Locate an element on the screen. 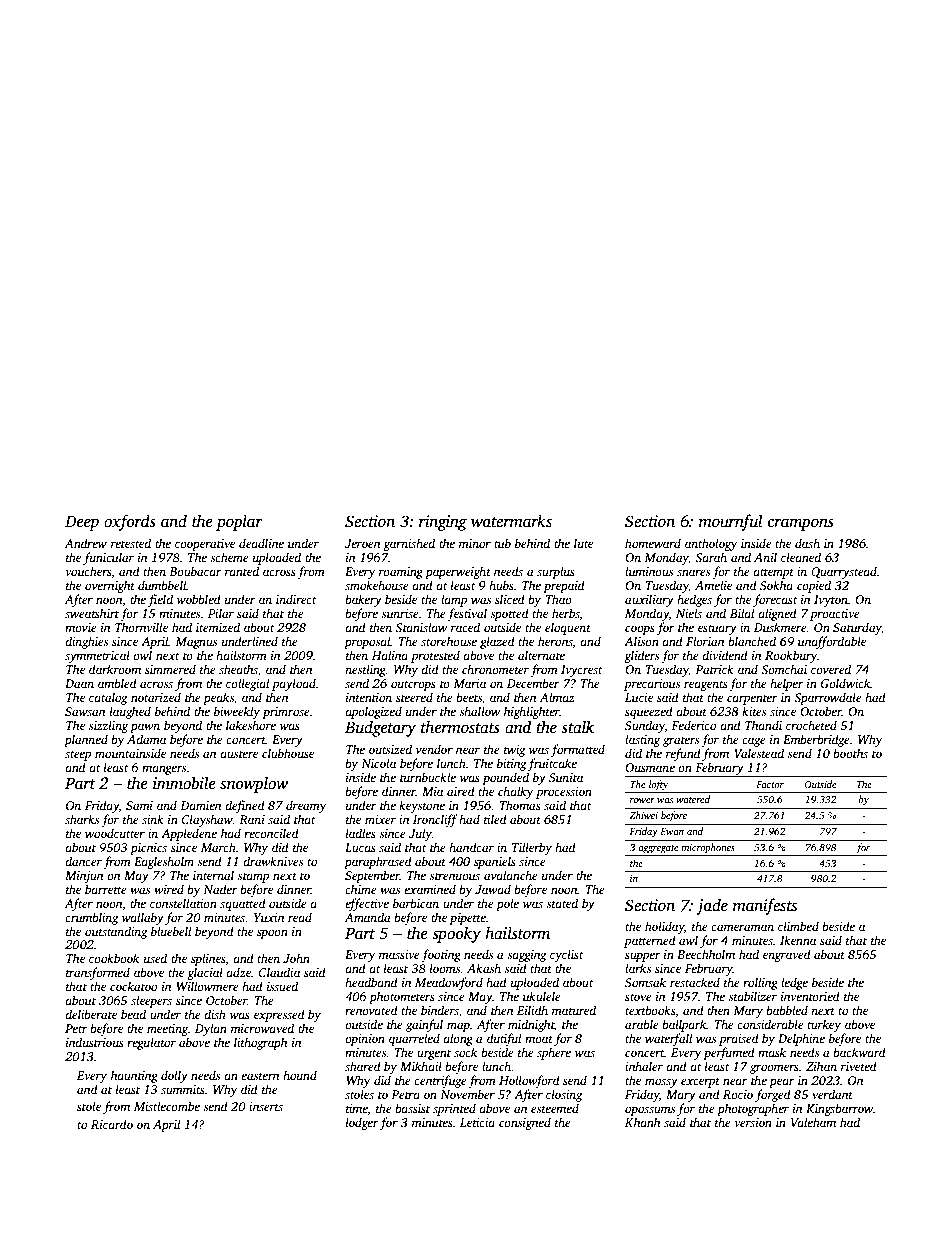 The height and width of the screenshot is (1233, 952). overnight is located at coordinates (110, 586).
